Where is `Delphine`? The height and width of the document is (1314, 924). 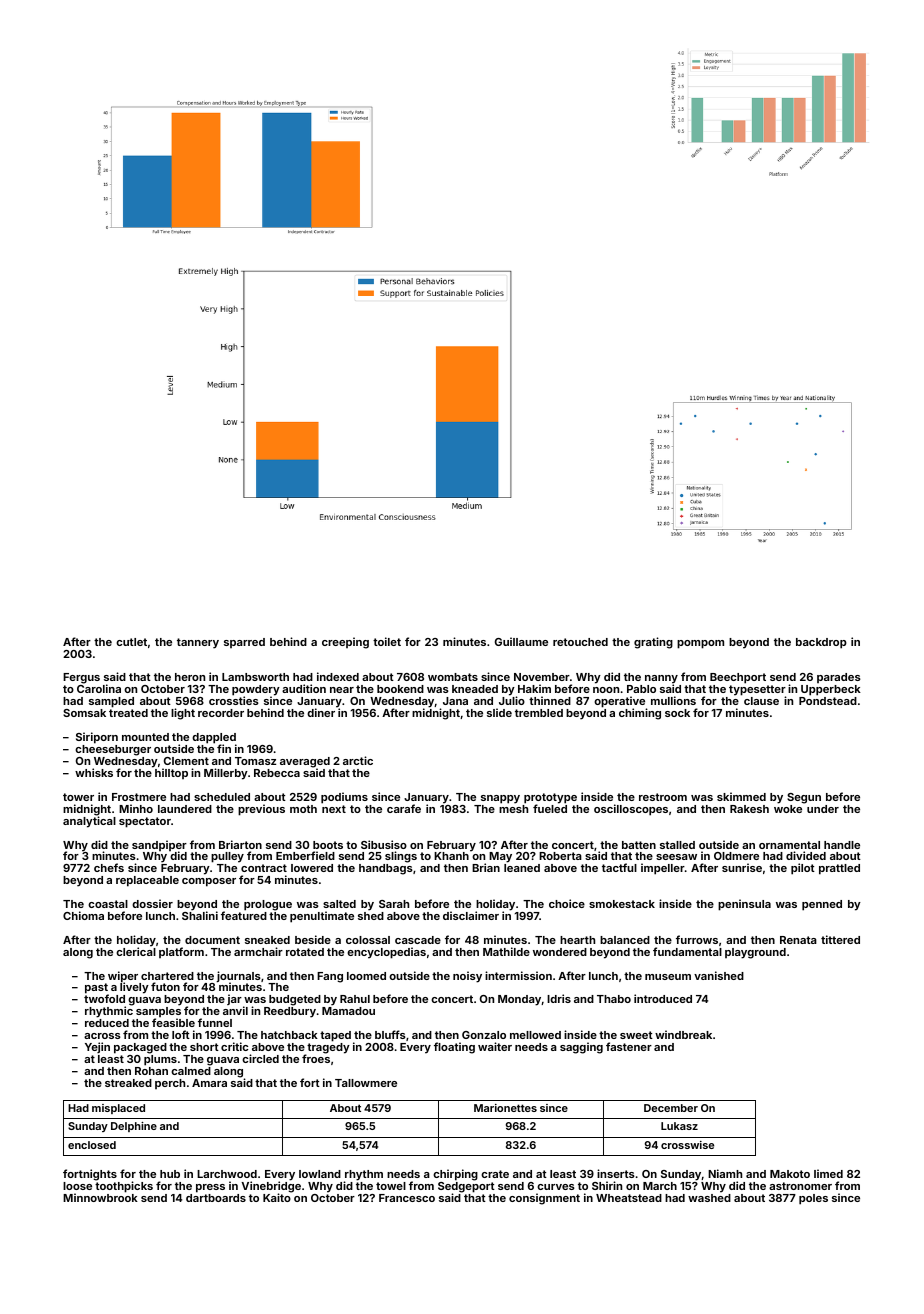
Delphine is located at coordinates (134, 1127).
